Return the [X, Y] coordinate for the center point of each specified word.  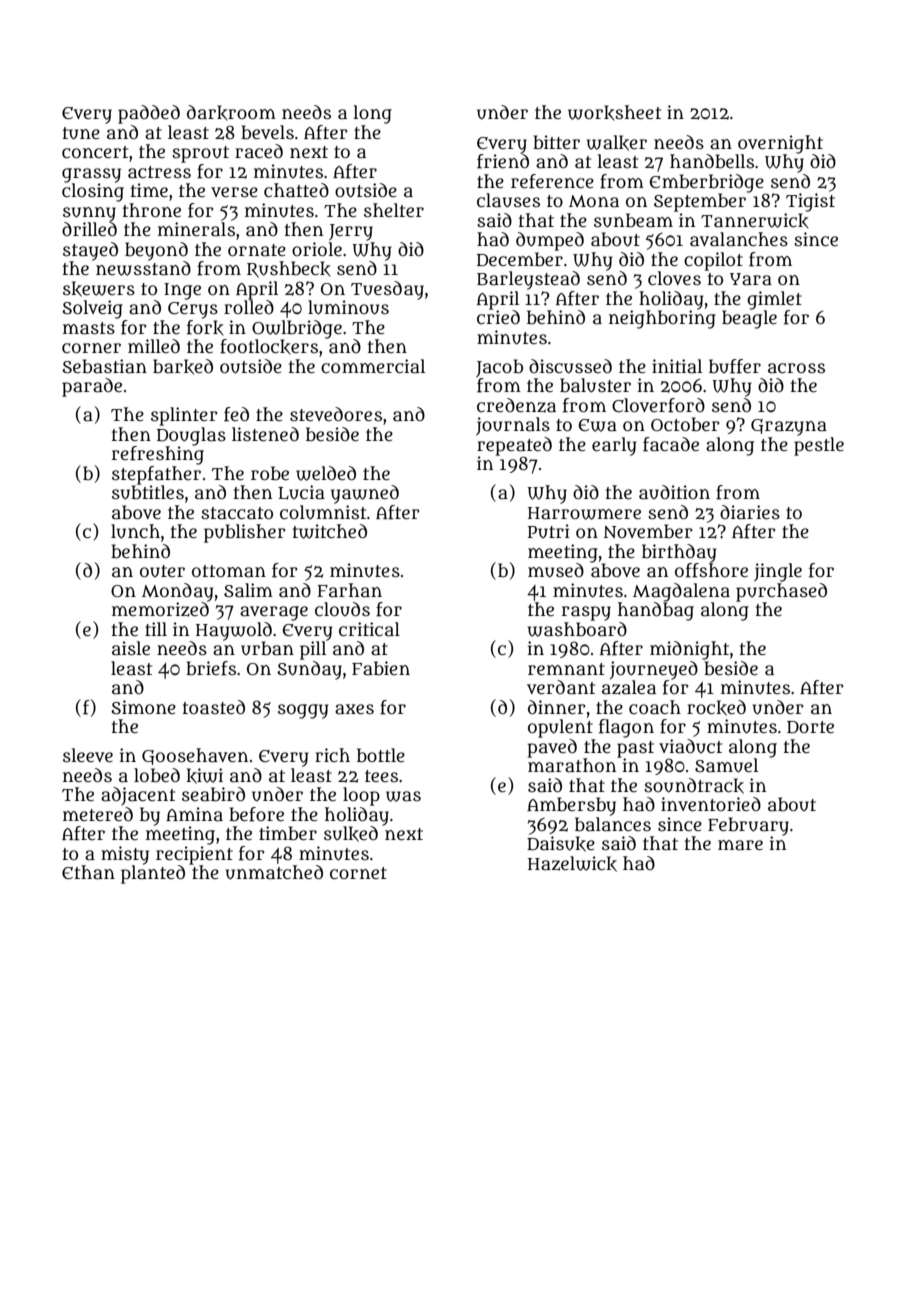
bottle [381, 755]
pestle [819, 446]
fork [205, 328]
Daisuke [561, 844]
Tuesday [387, 290]
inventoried [711, 804]
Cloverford [658, 405]
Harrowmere [584, 513]
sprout [200, 154]
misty [125, 855]
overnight [780, 144]
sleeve [88, 755]
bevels [267, 132]
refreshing [158, 455]
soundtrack [694, 786]
